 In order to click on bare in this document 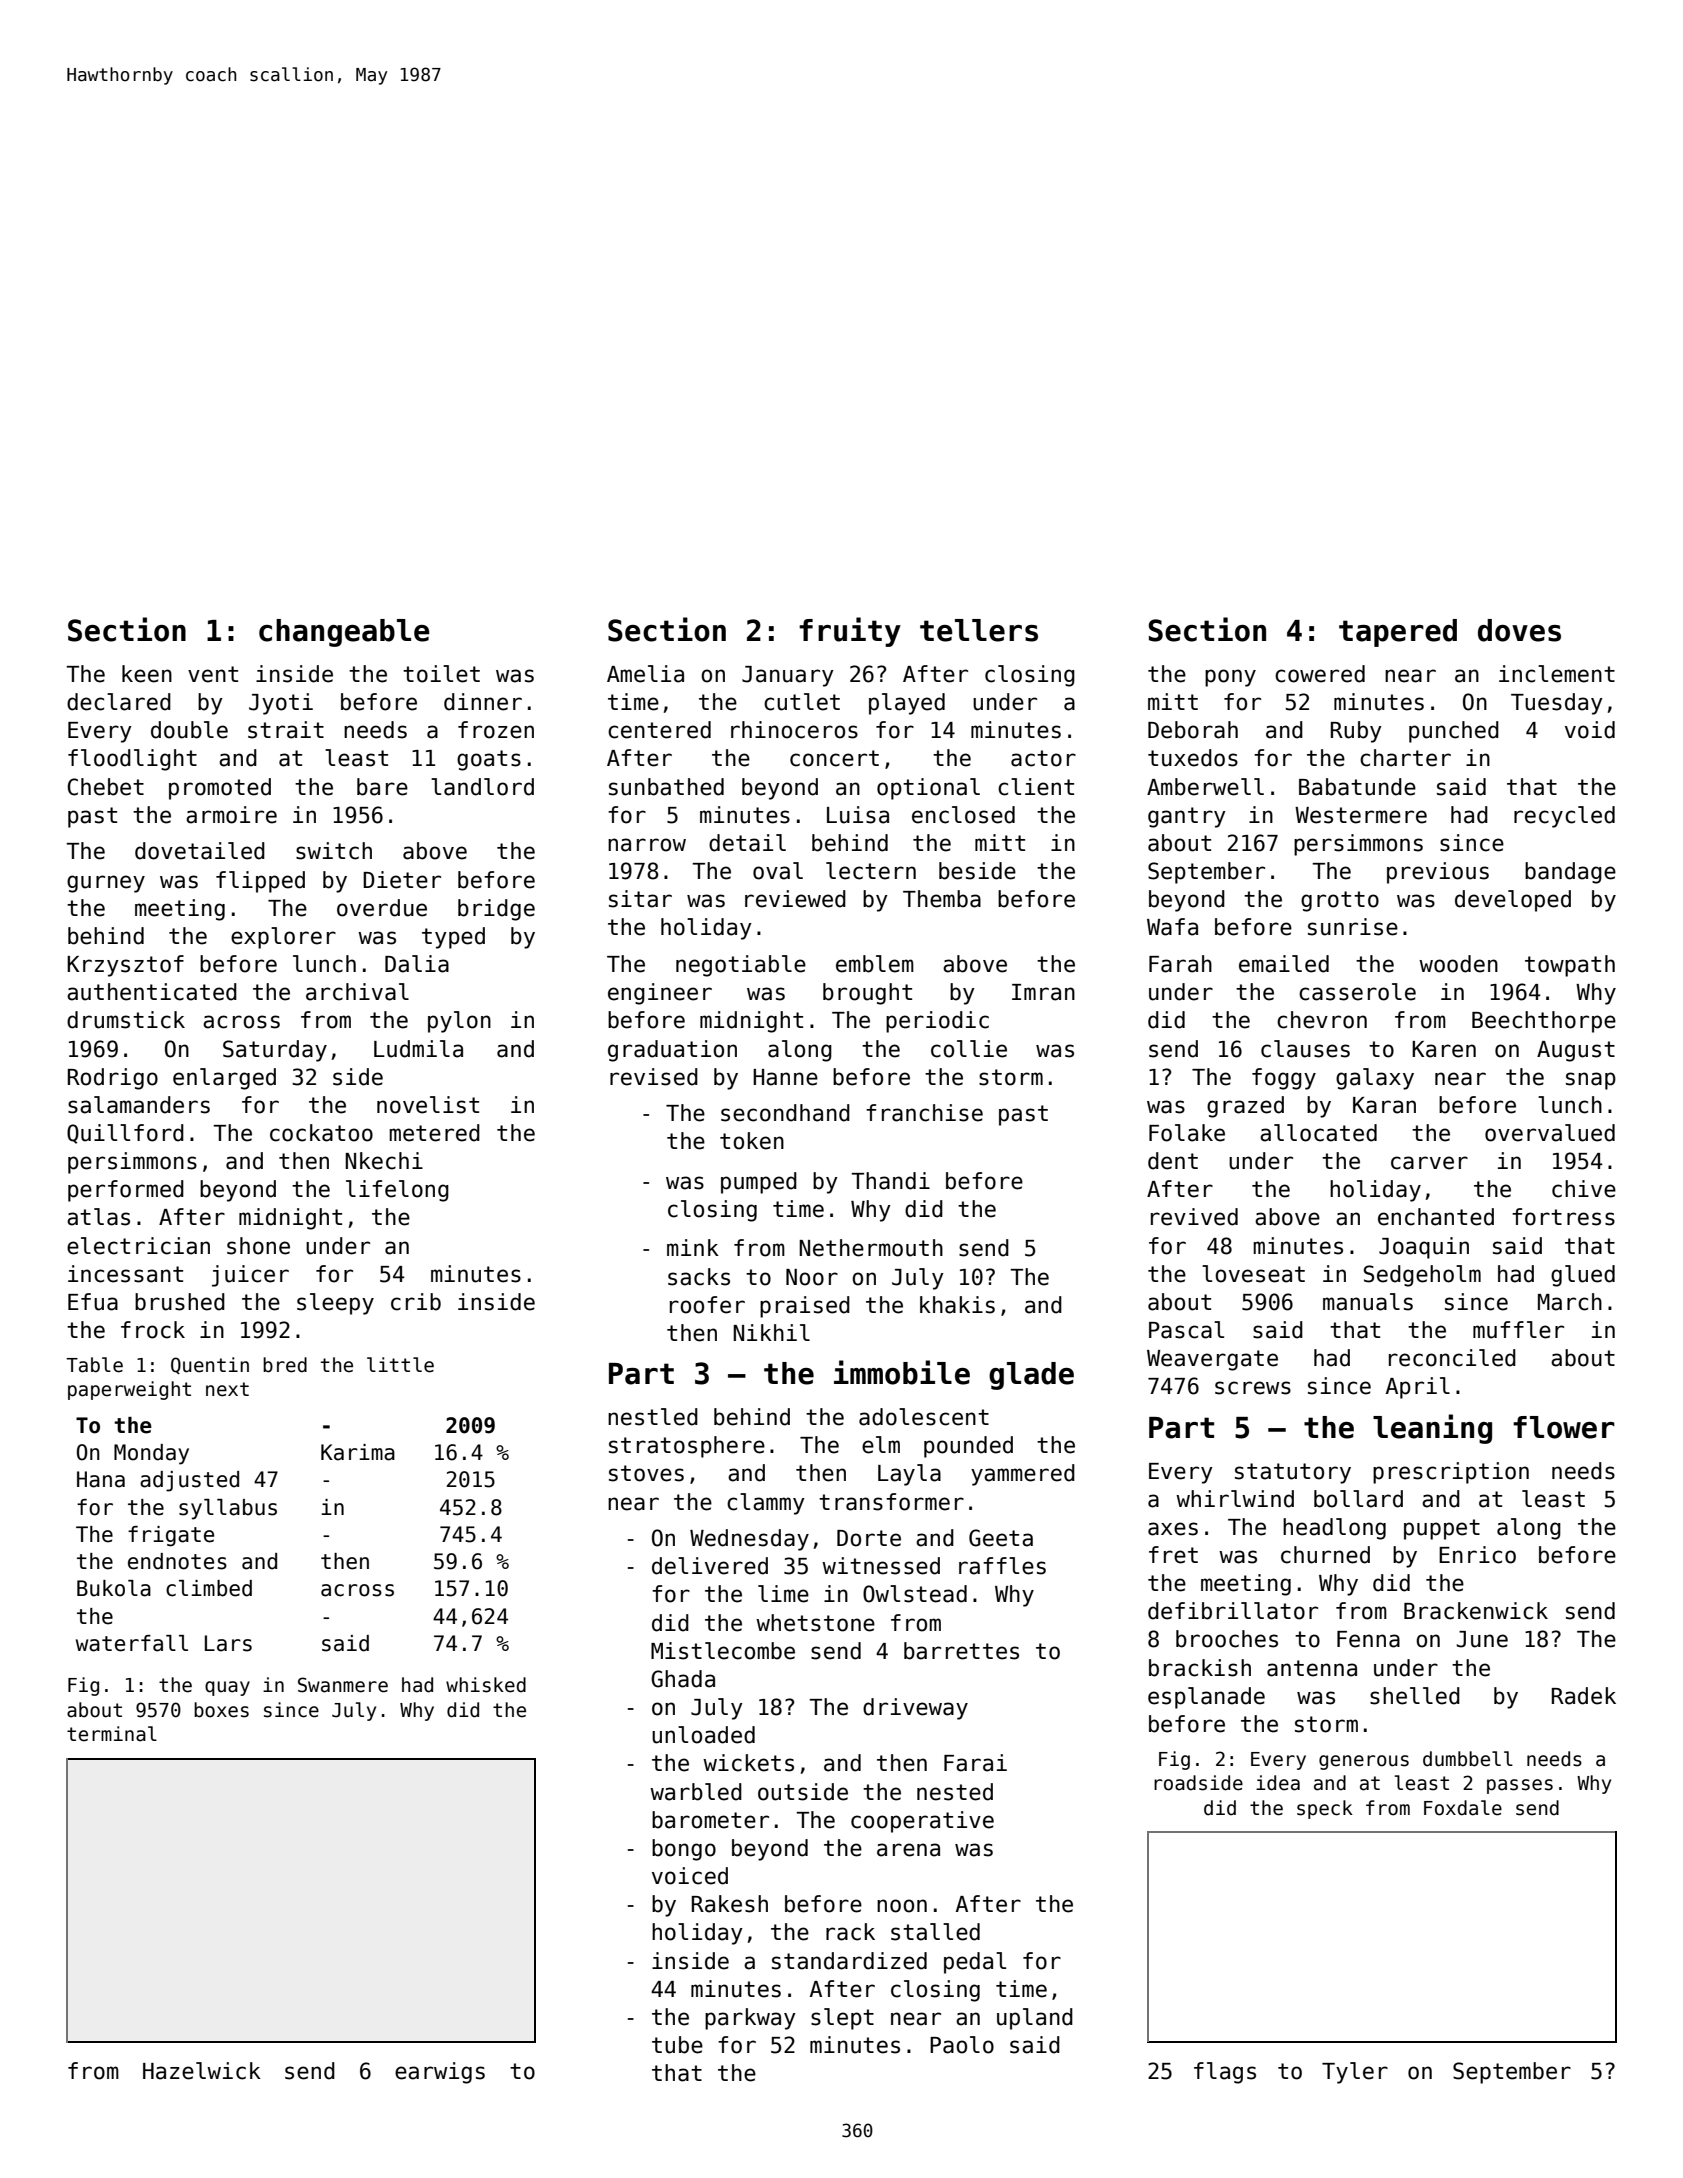, I will do `click(382, 787)`.
